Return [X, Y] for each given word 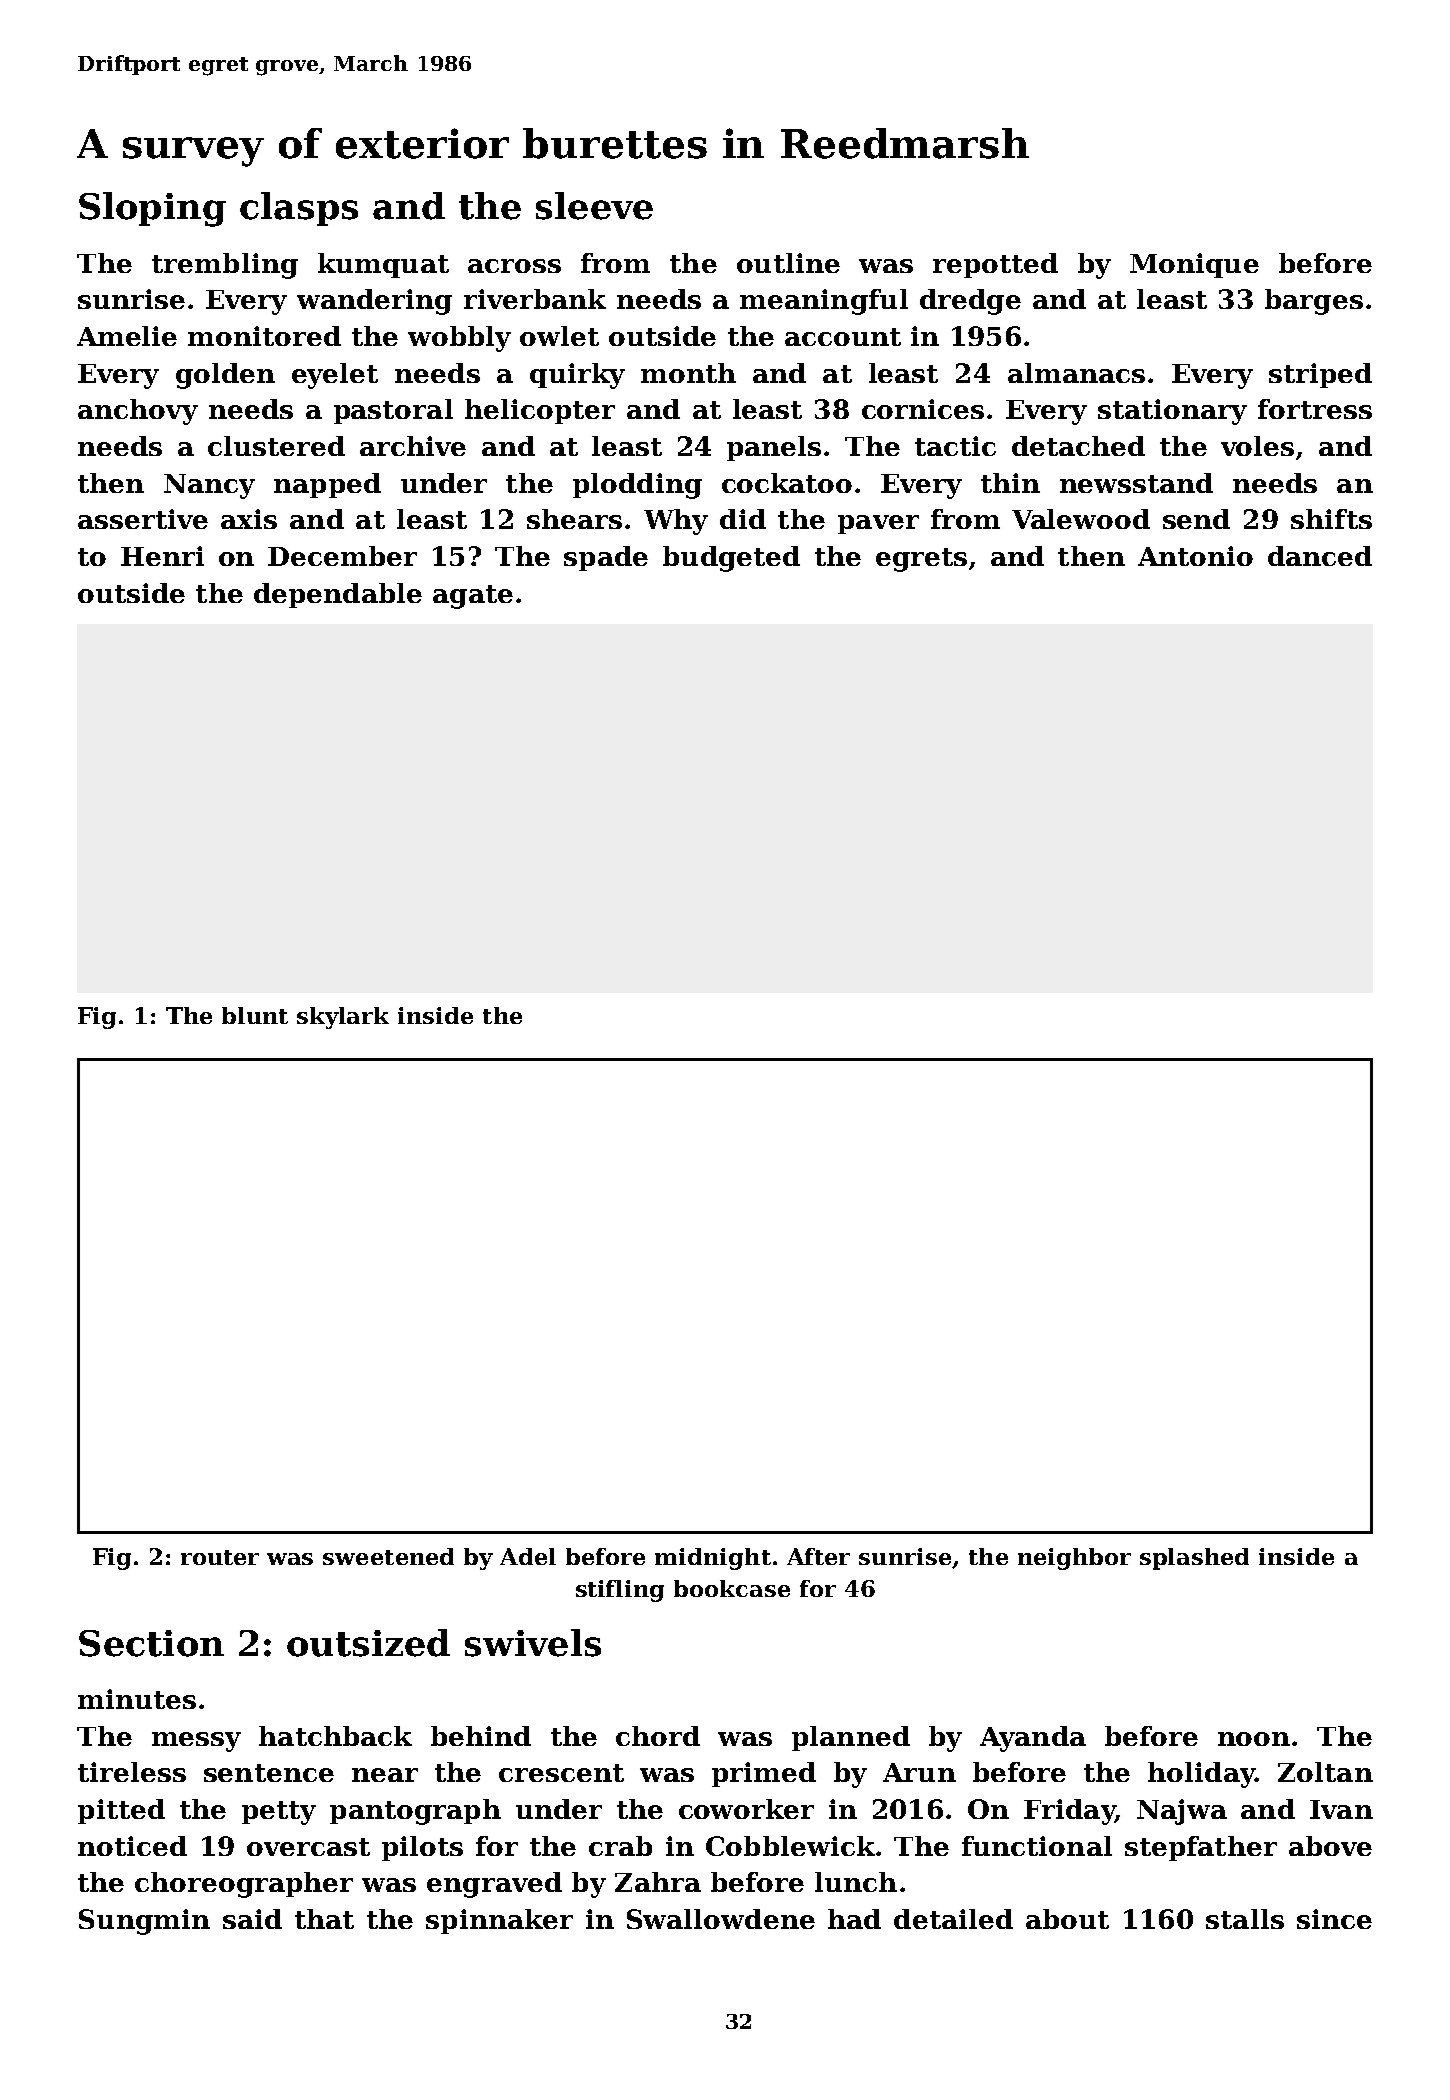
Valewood [1081, 519]
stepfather [1201, 1848]
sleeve [594, 206]
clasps [299, 209]
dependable [338, 595]
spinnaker [499, 1921]
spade [606, 558]
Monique [1194, 265]
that [324, 1919]
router [220, 1557]
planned [851, 1738]
